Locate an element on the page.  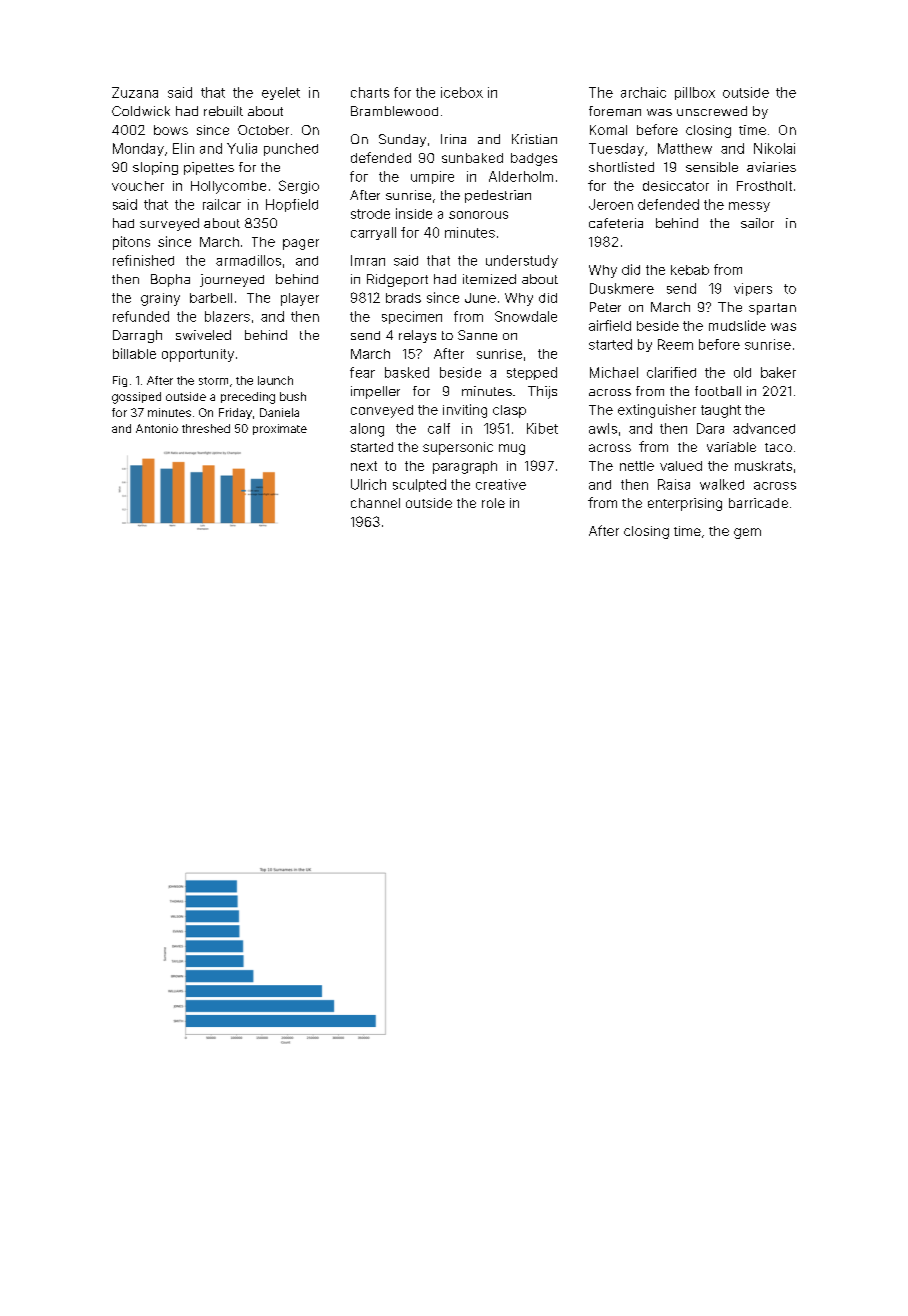
launch is located at coordinates (275, 380).
